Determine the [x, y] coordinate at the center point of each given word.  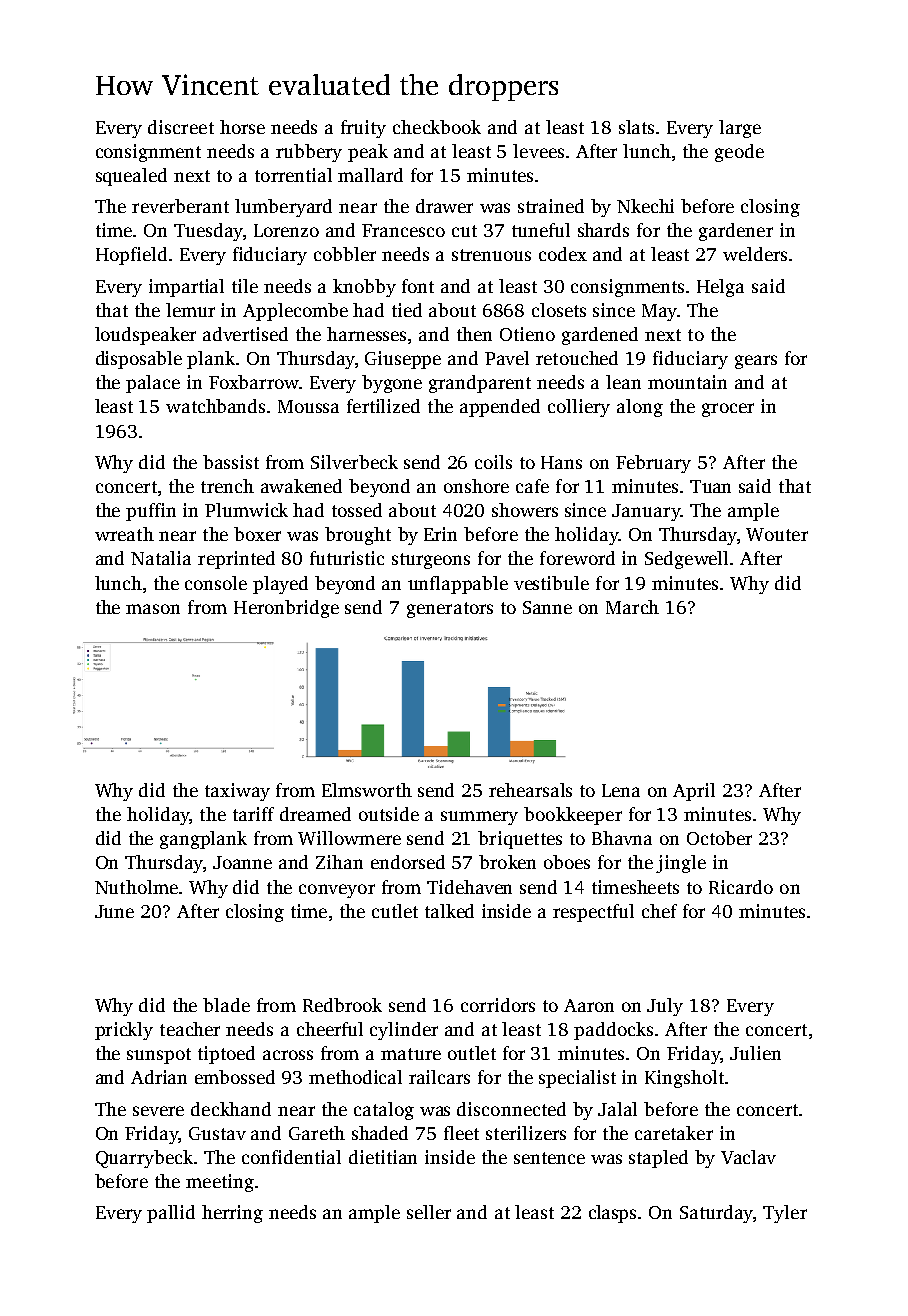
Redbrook [342, 1005]
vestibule [551, 583]
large [740, 129]
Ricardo [741, 887]
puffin [151, 512]
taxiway [237, 792]
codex [563, 254]
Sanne [547, 607]
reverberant [180, 206]
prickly [124, 1031]
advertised [245, 334]
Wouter [777, 534]
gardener [736, 232]
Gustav [217, 1133]
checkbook [437, 127]
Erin [440, 534]
